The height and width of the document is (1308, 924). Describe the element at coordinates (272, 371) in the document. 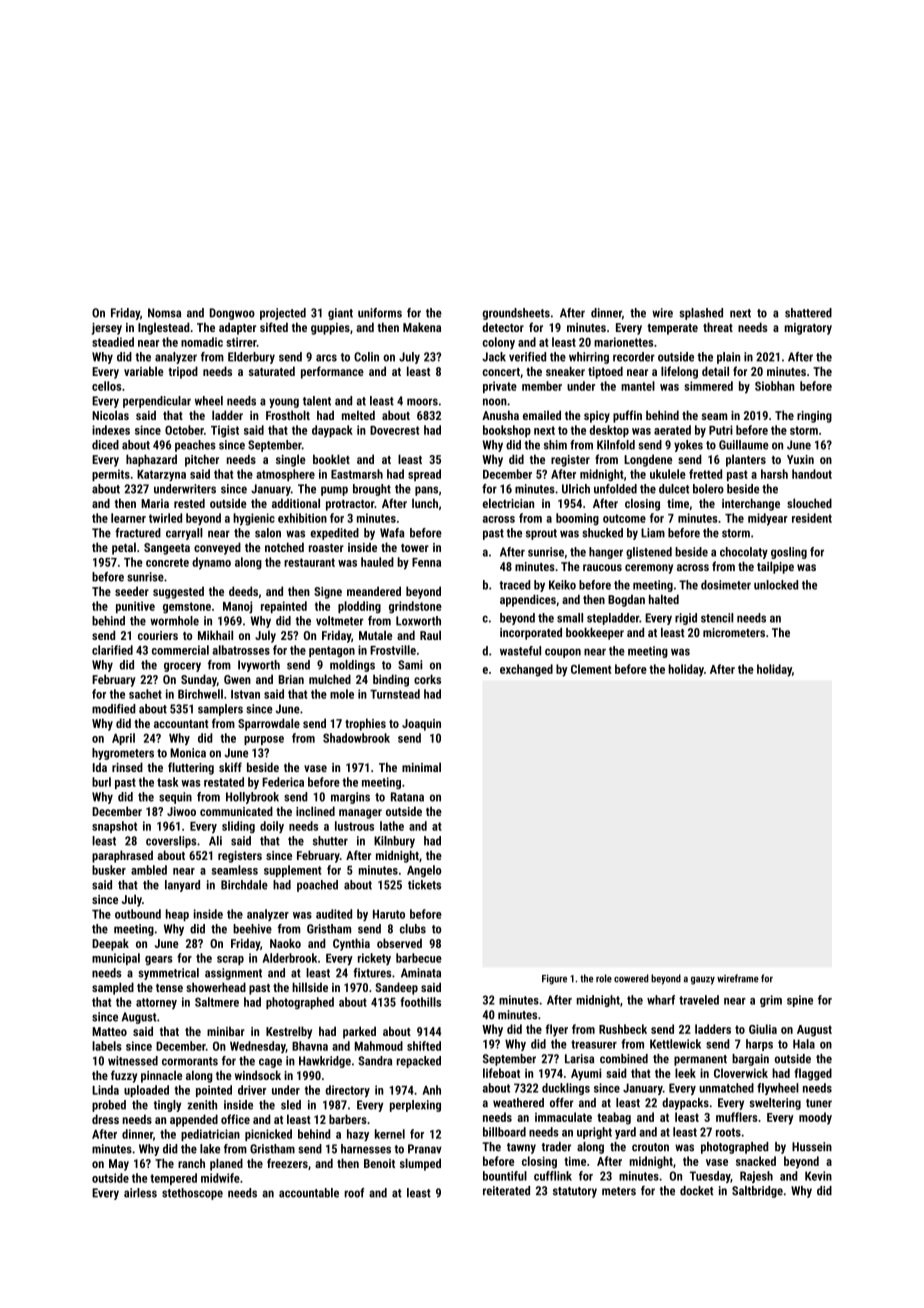

I see `saturated` at that location.
